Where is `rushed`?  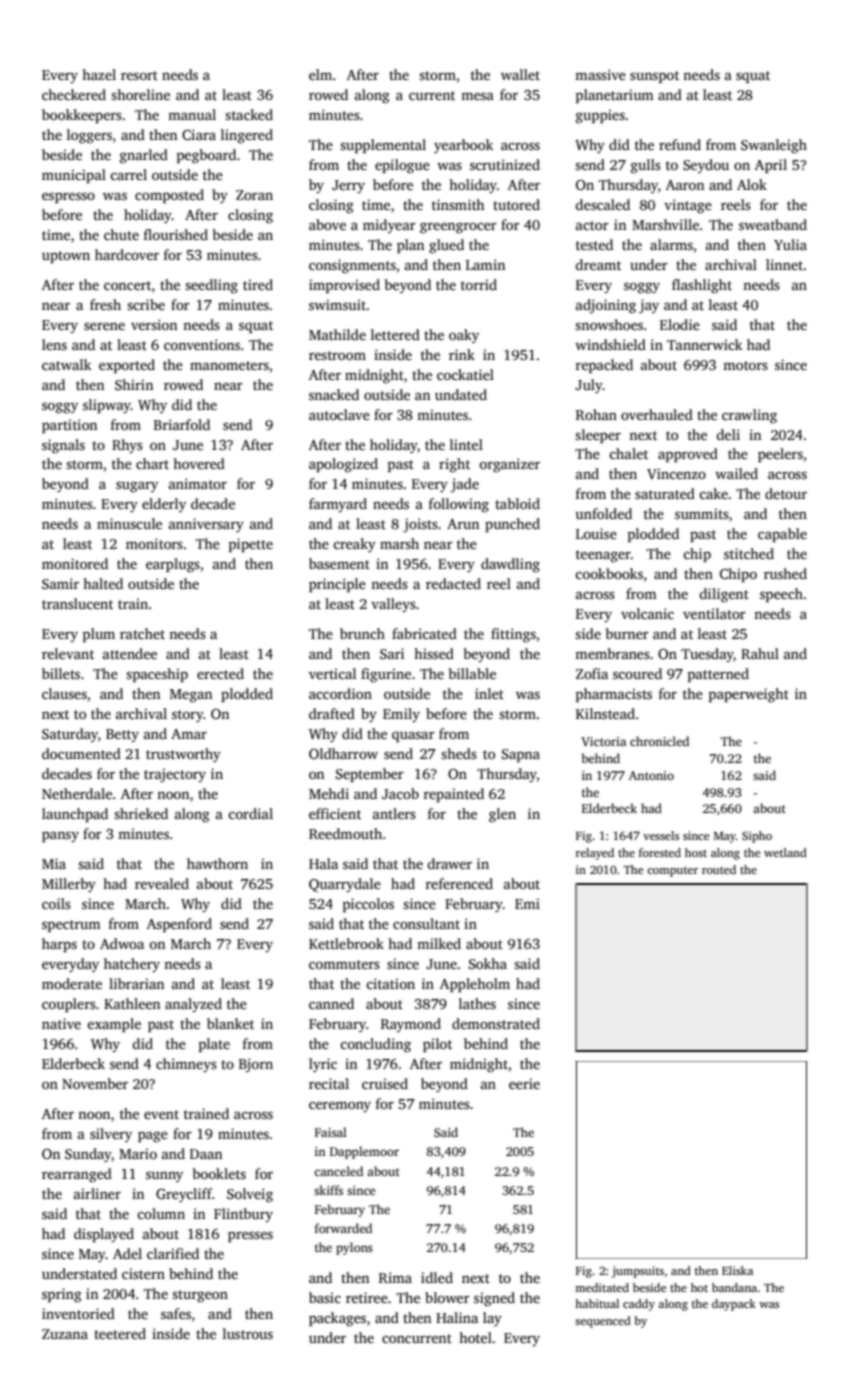
rushed is located at coordinates (785, 573).
